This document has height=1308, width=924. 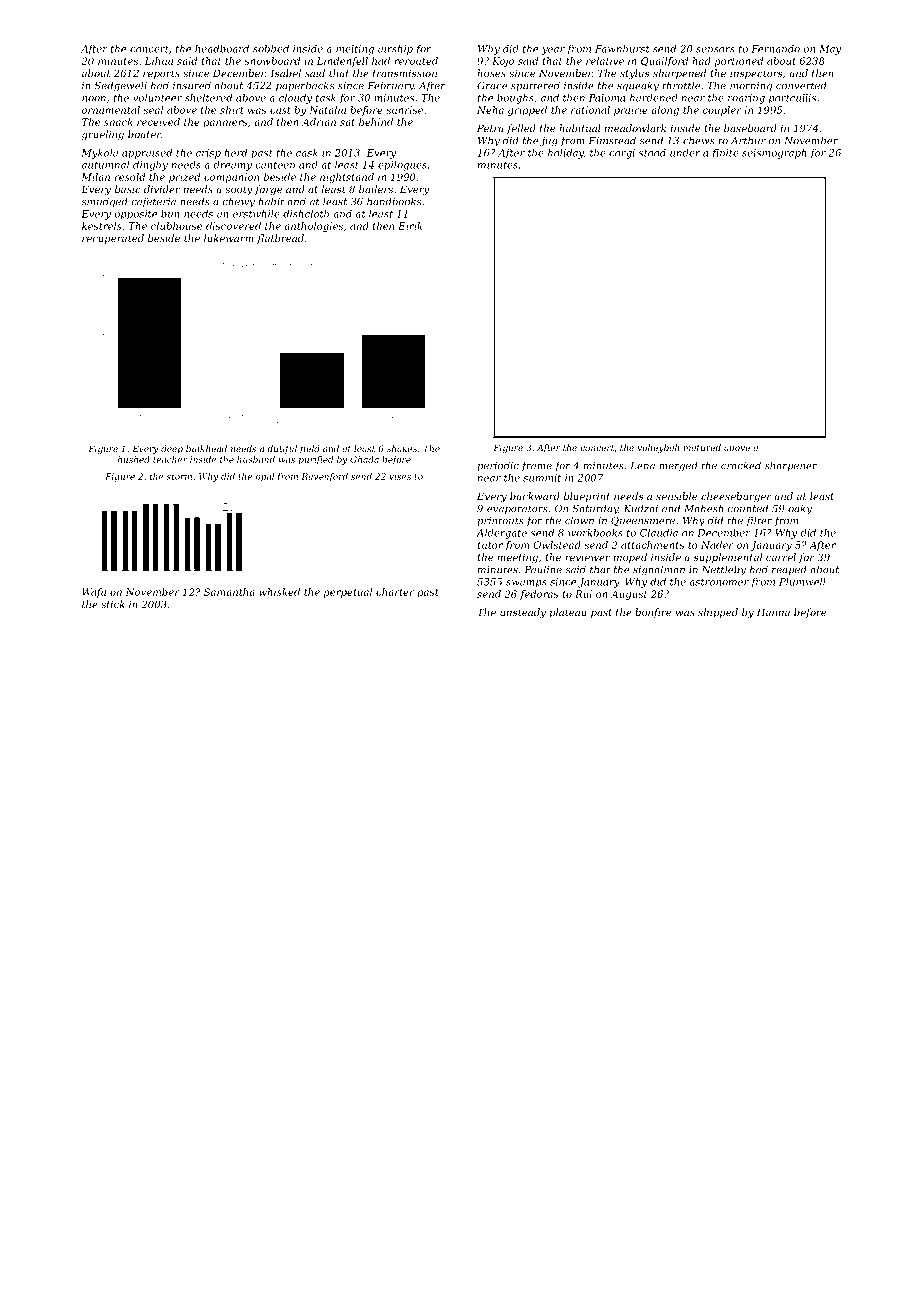 What do you see at coordinates (153, 202) in the document?
I see `cafeteria` at bounding box center [153, 202].
